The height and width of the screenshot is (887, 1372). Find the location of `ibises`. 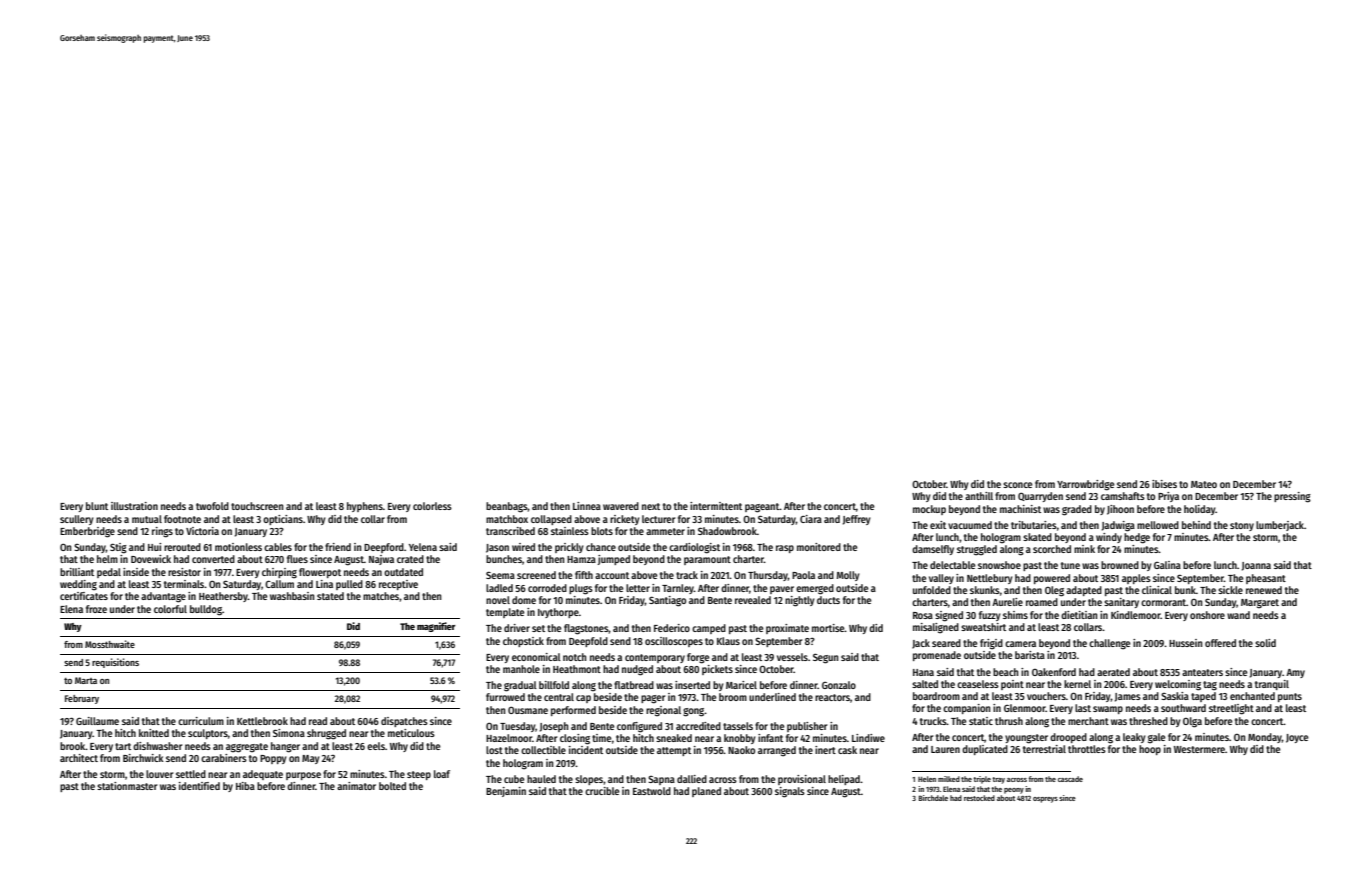

ibises is located at coordinates (1164, 484).
